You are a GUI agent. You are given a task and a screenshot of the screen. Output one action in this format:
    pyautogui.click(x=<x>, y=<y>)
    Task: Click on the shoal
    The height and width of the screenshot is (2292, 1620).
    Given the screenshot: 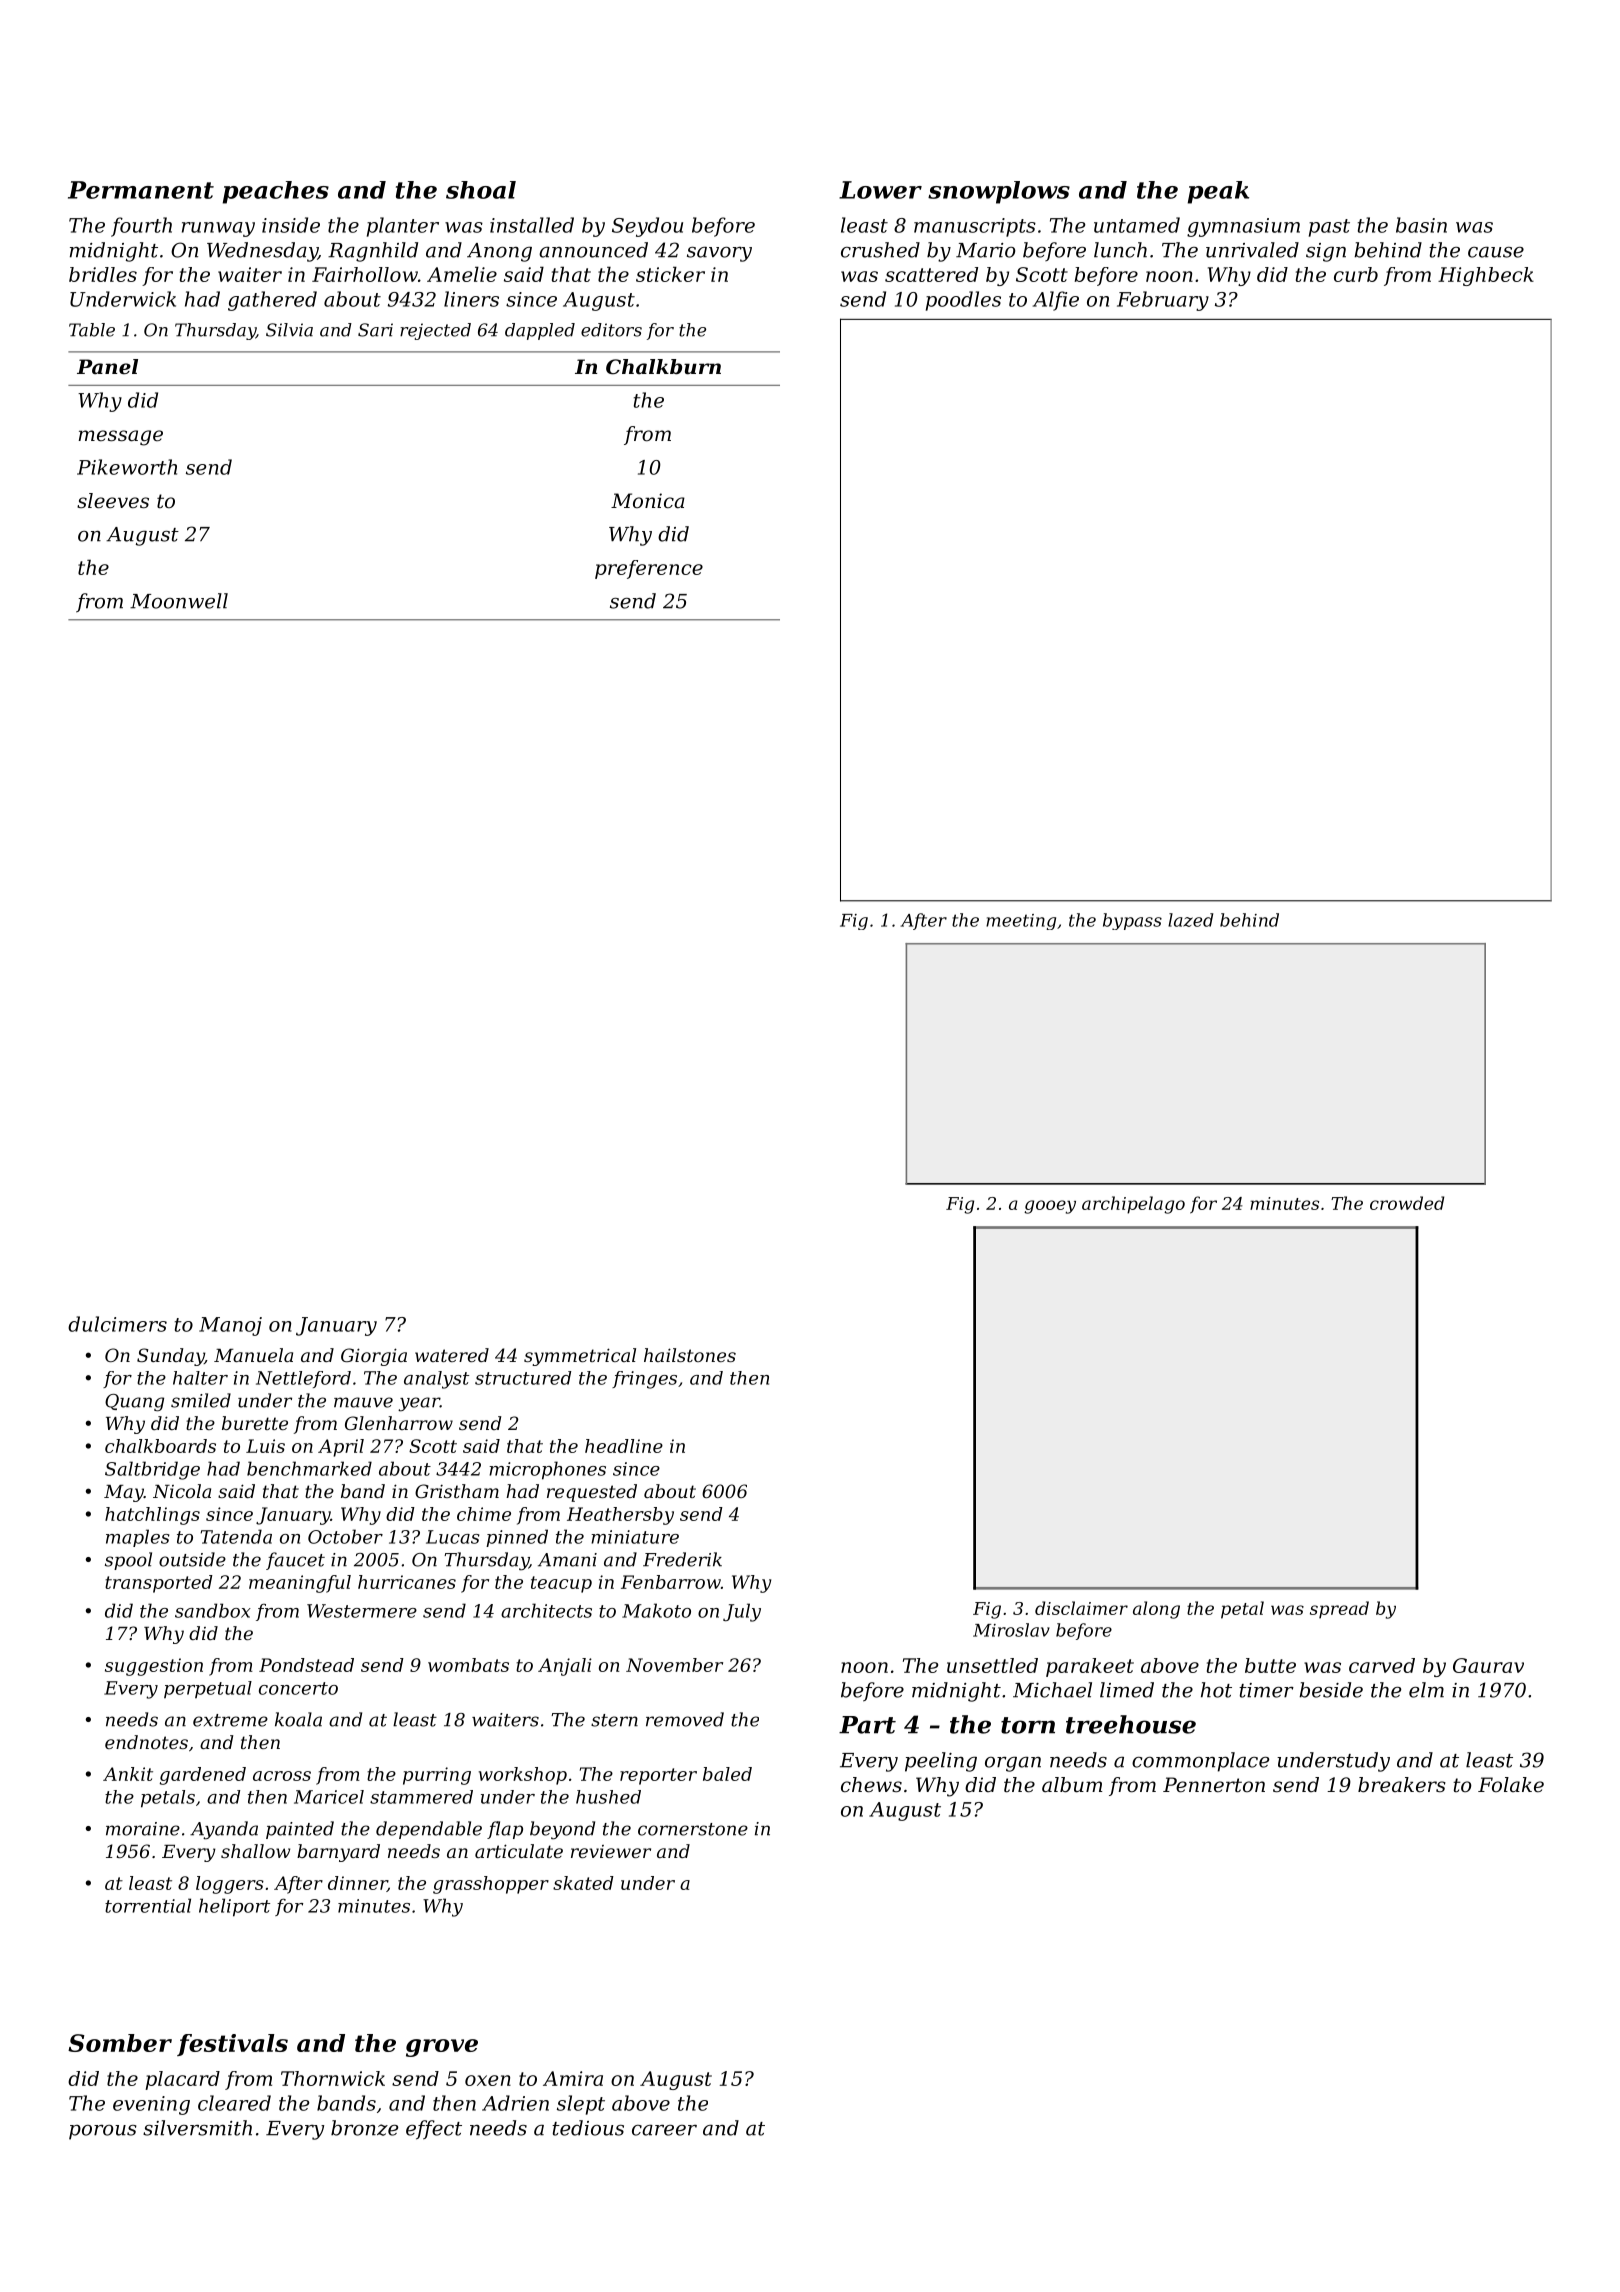 What is the action you would take?
    pyautogui.click(x=481, y=190)
